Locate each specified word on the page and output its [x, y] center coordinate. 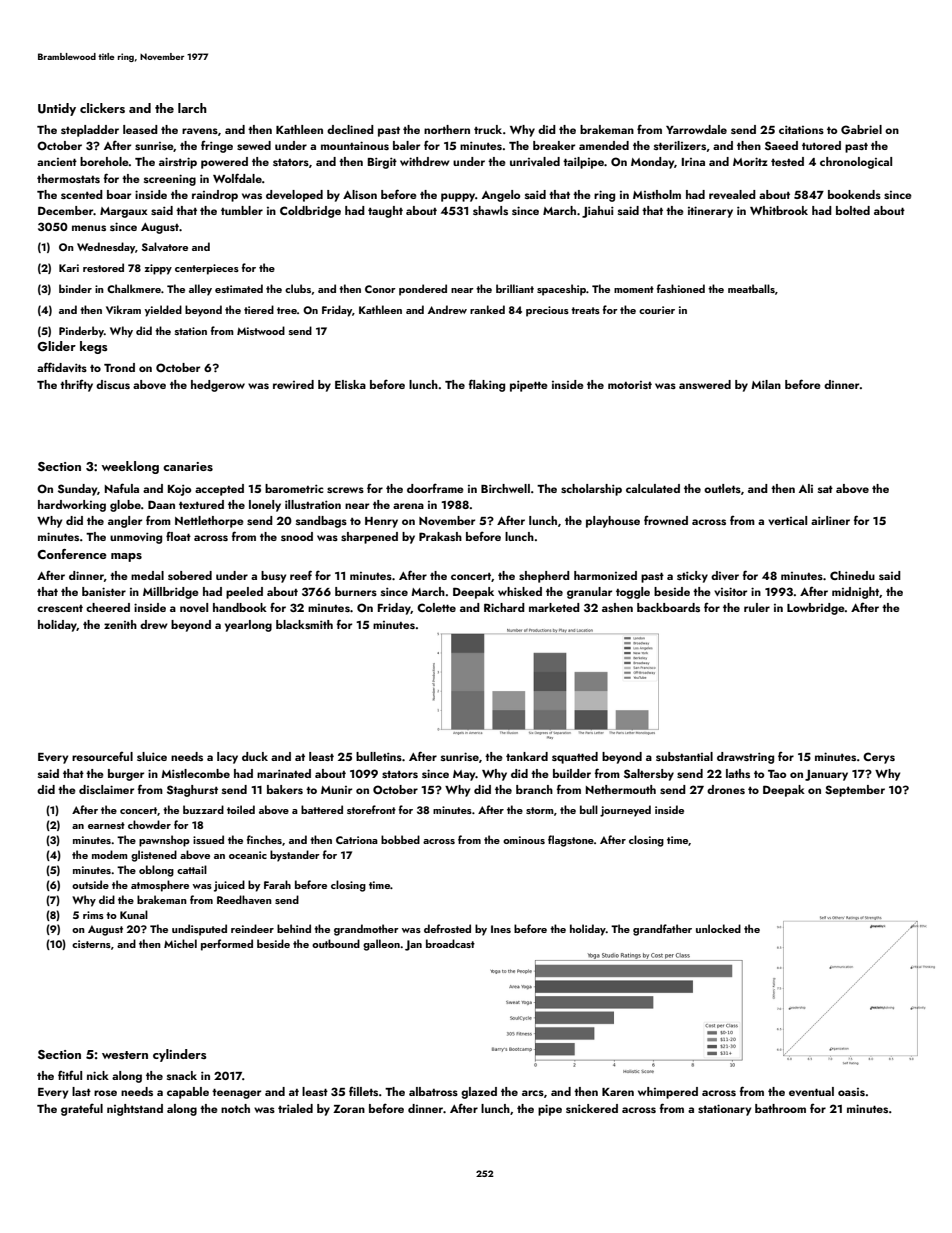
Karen [618, 1092]
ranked [487, 309]
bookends [854, 194]
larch [192, 108]
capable [188, 1093]
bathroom [780, 1108]
